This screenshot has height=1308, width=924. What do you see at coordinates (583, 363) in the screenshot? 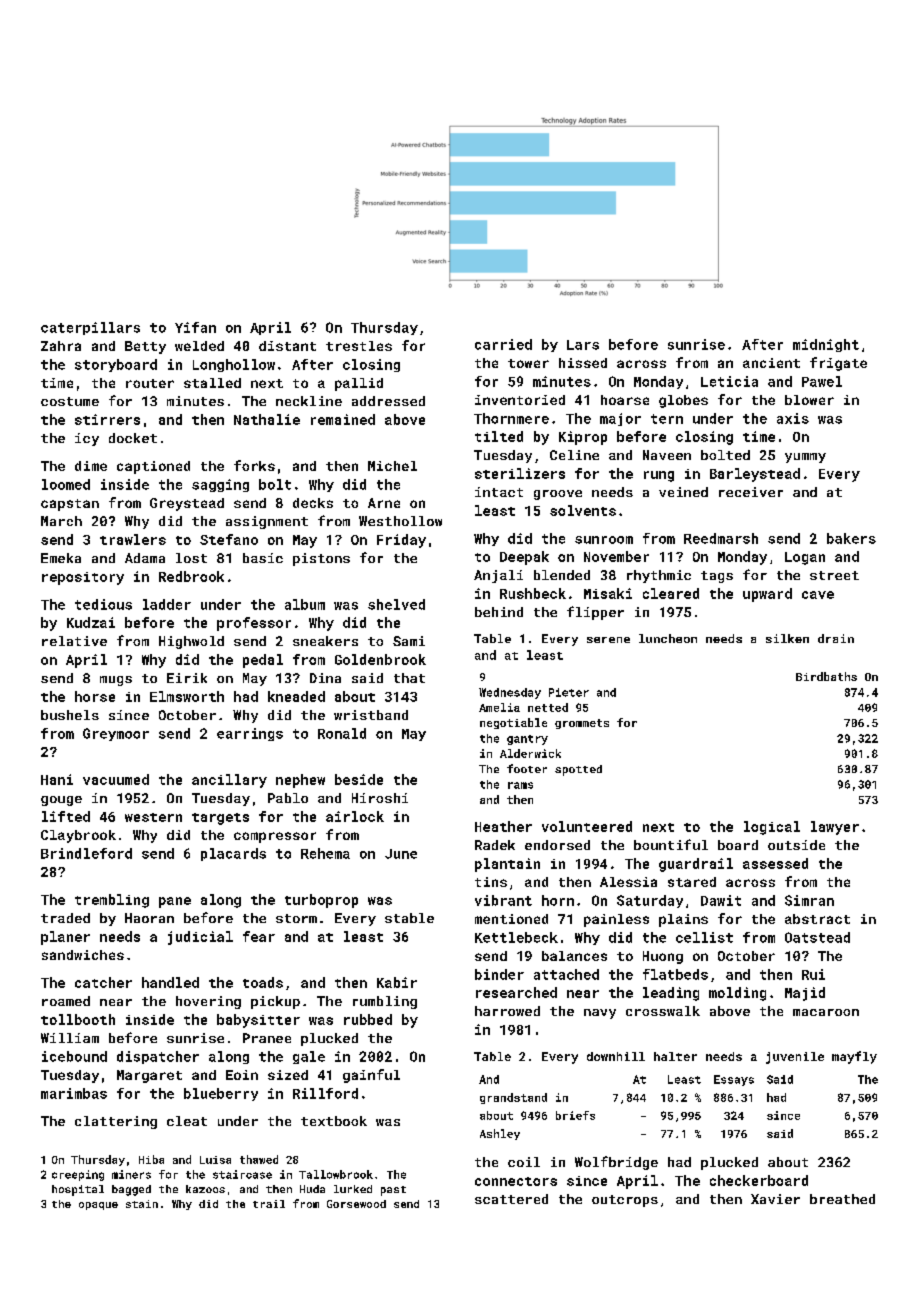
I see `hissed` at bounding box center [583, 363].
